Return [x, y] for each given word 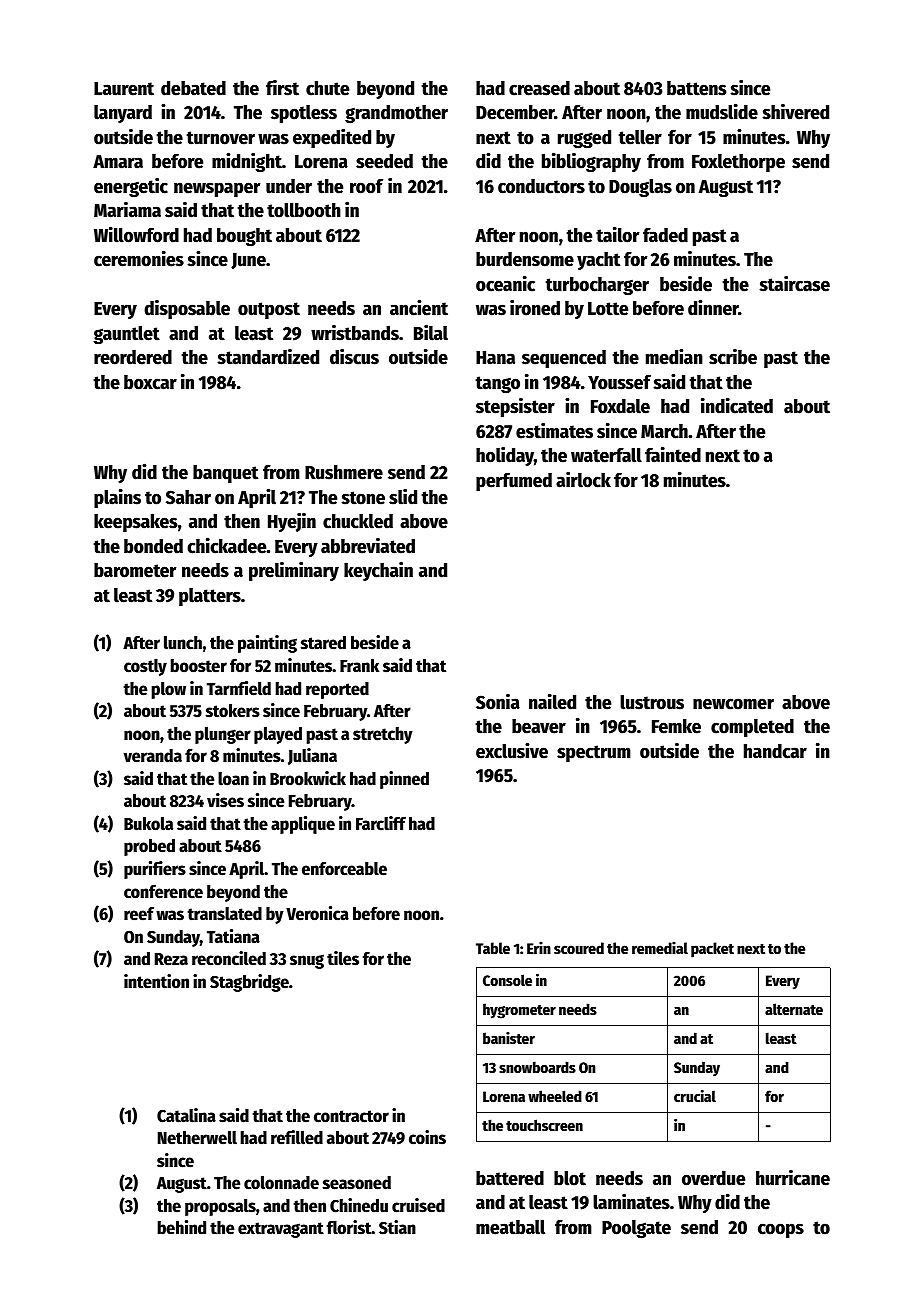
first [282, 88]
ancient [419, 307]
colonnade [281, 1183]
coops [781, 1230]
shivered [795, 112]
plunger [223, 735]
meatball [510, 1227]
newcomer [733, 704]
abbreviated [368, 546]
